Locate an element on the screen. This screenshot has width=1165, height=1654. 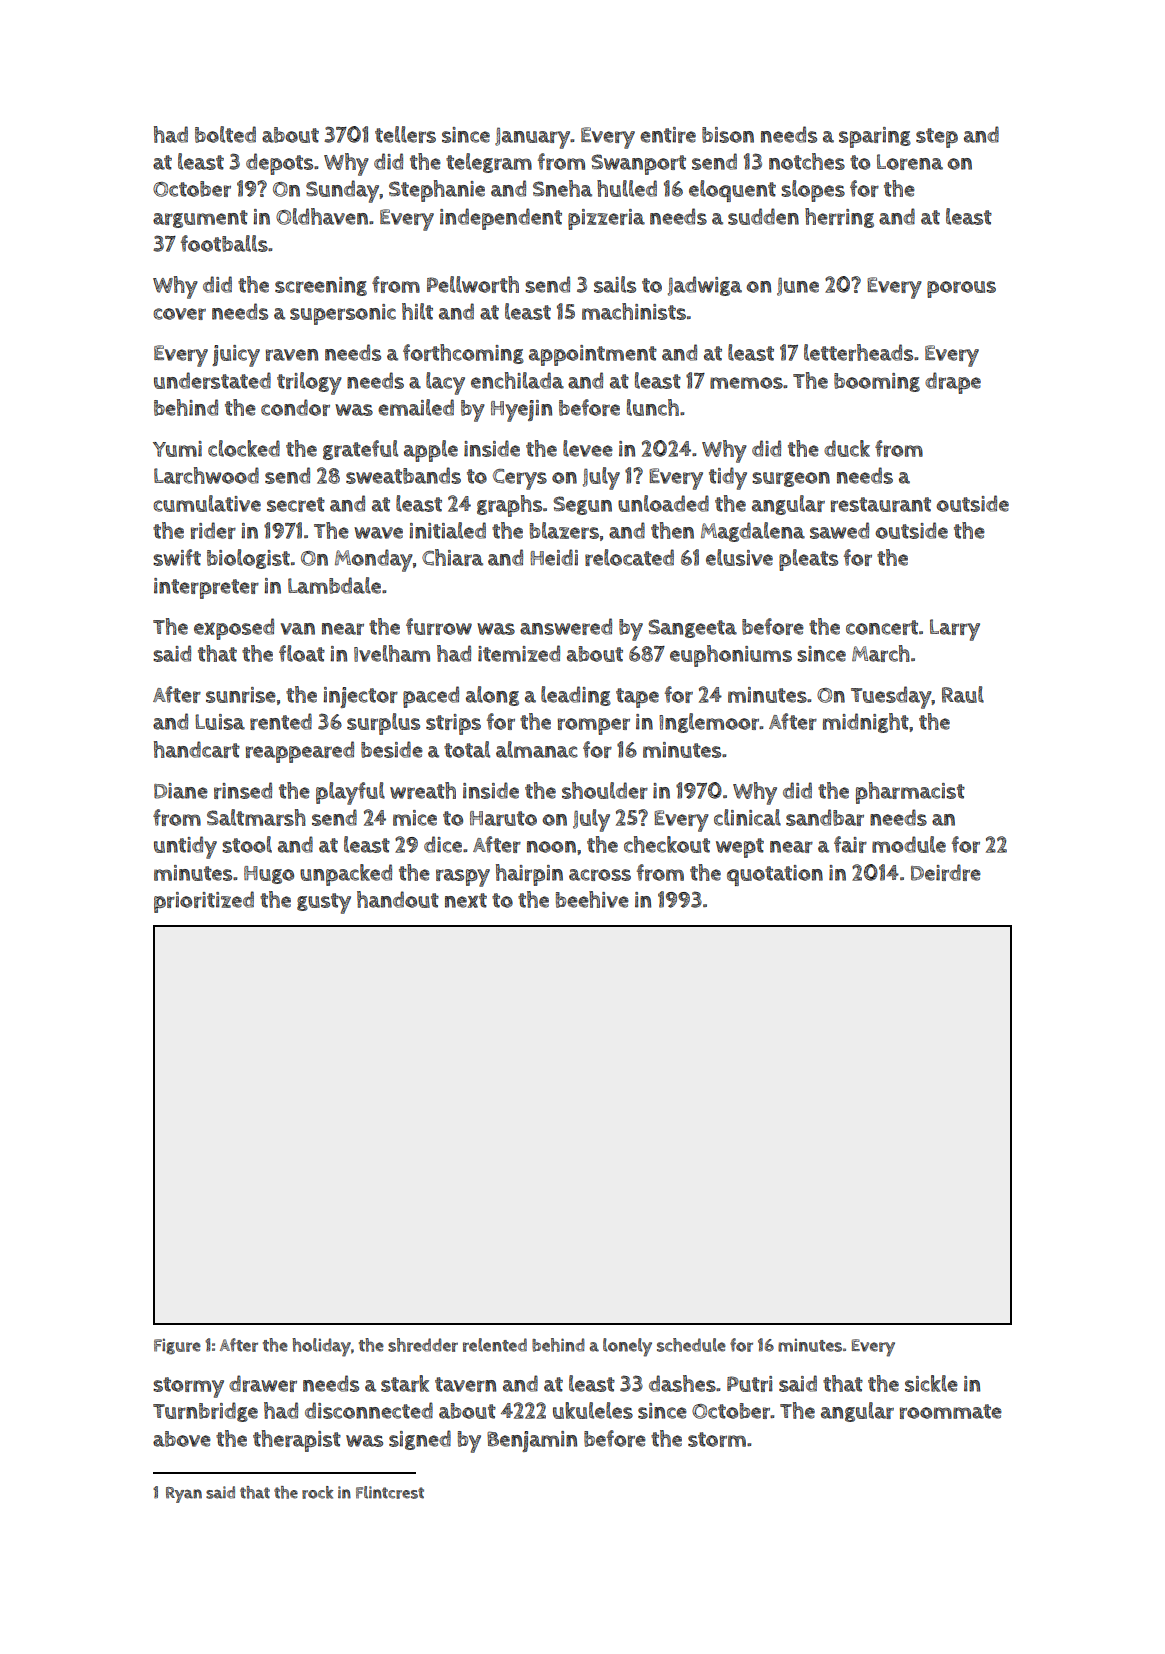
prioritized is located at coordinates (204, 902).
